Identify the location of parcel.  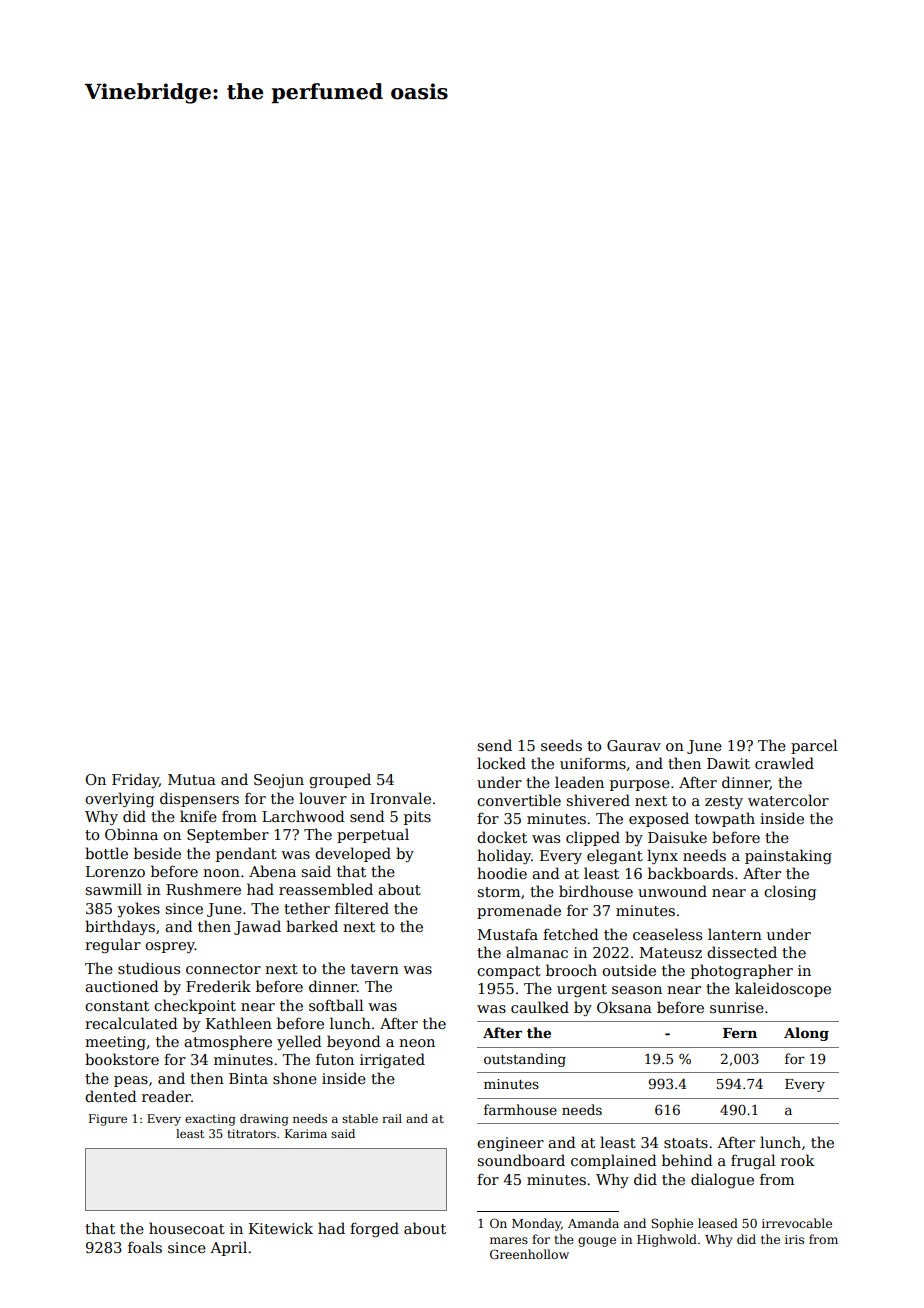
(814, 746).
